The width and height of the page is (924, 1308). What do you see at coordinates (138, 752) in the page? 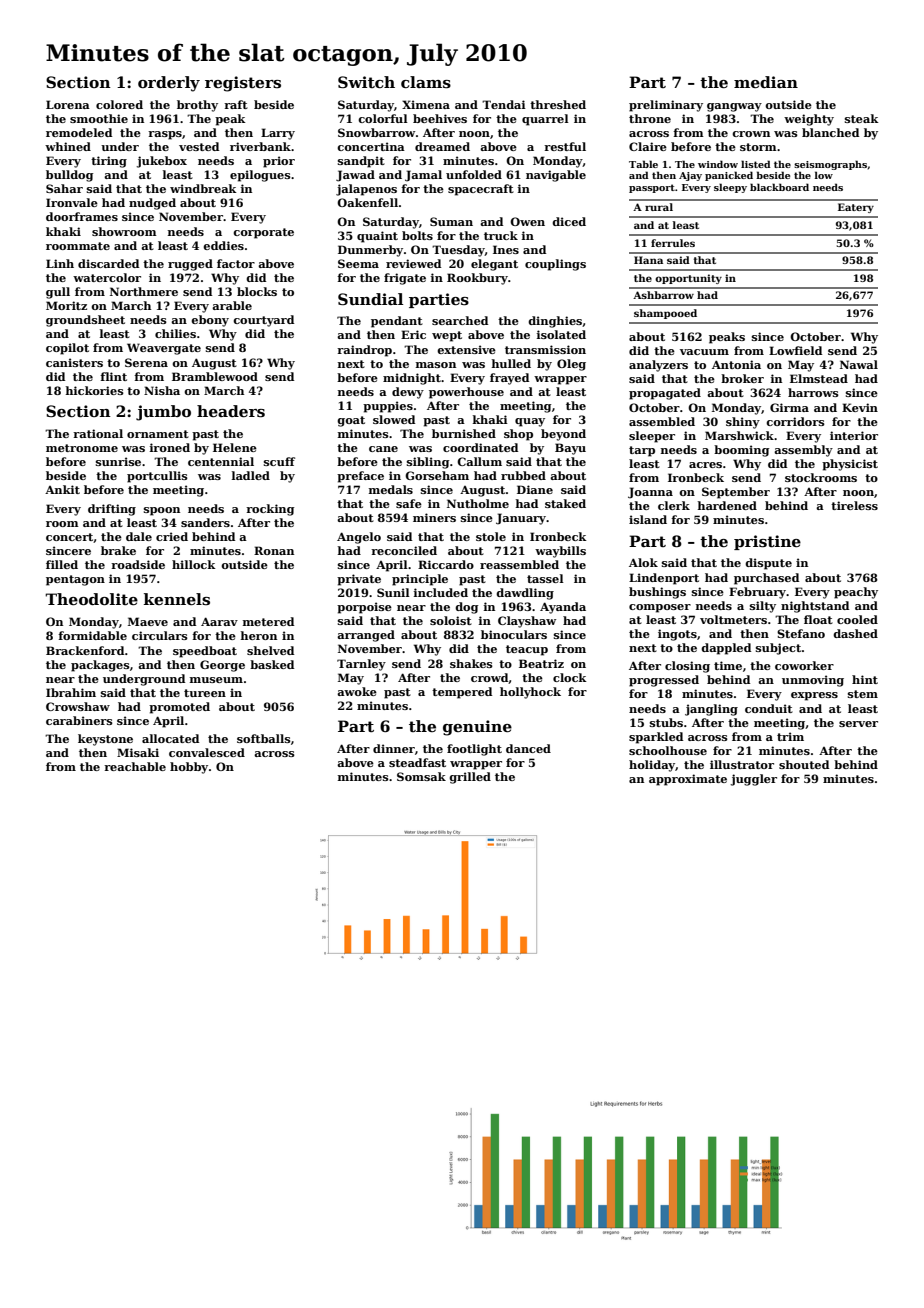
I see `Misaki` at bounding box center [138, 752].
